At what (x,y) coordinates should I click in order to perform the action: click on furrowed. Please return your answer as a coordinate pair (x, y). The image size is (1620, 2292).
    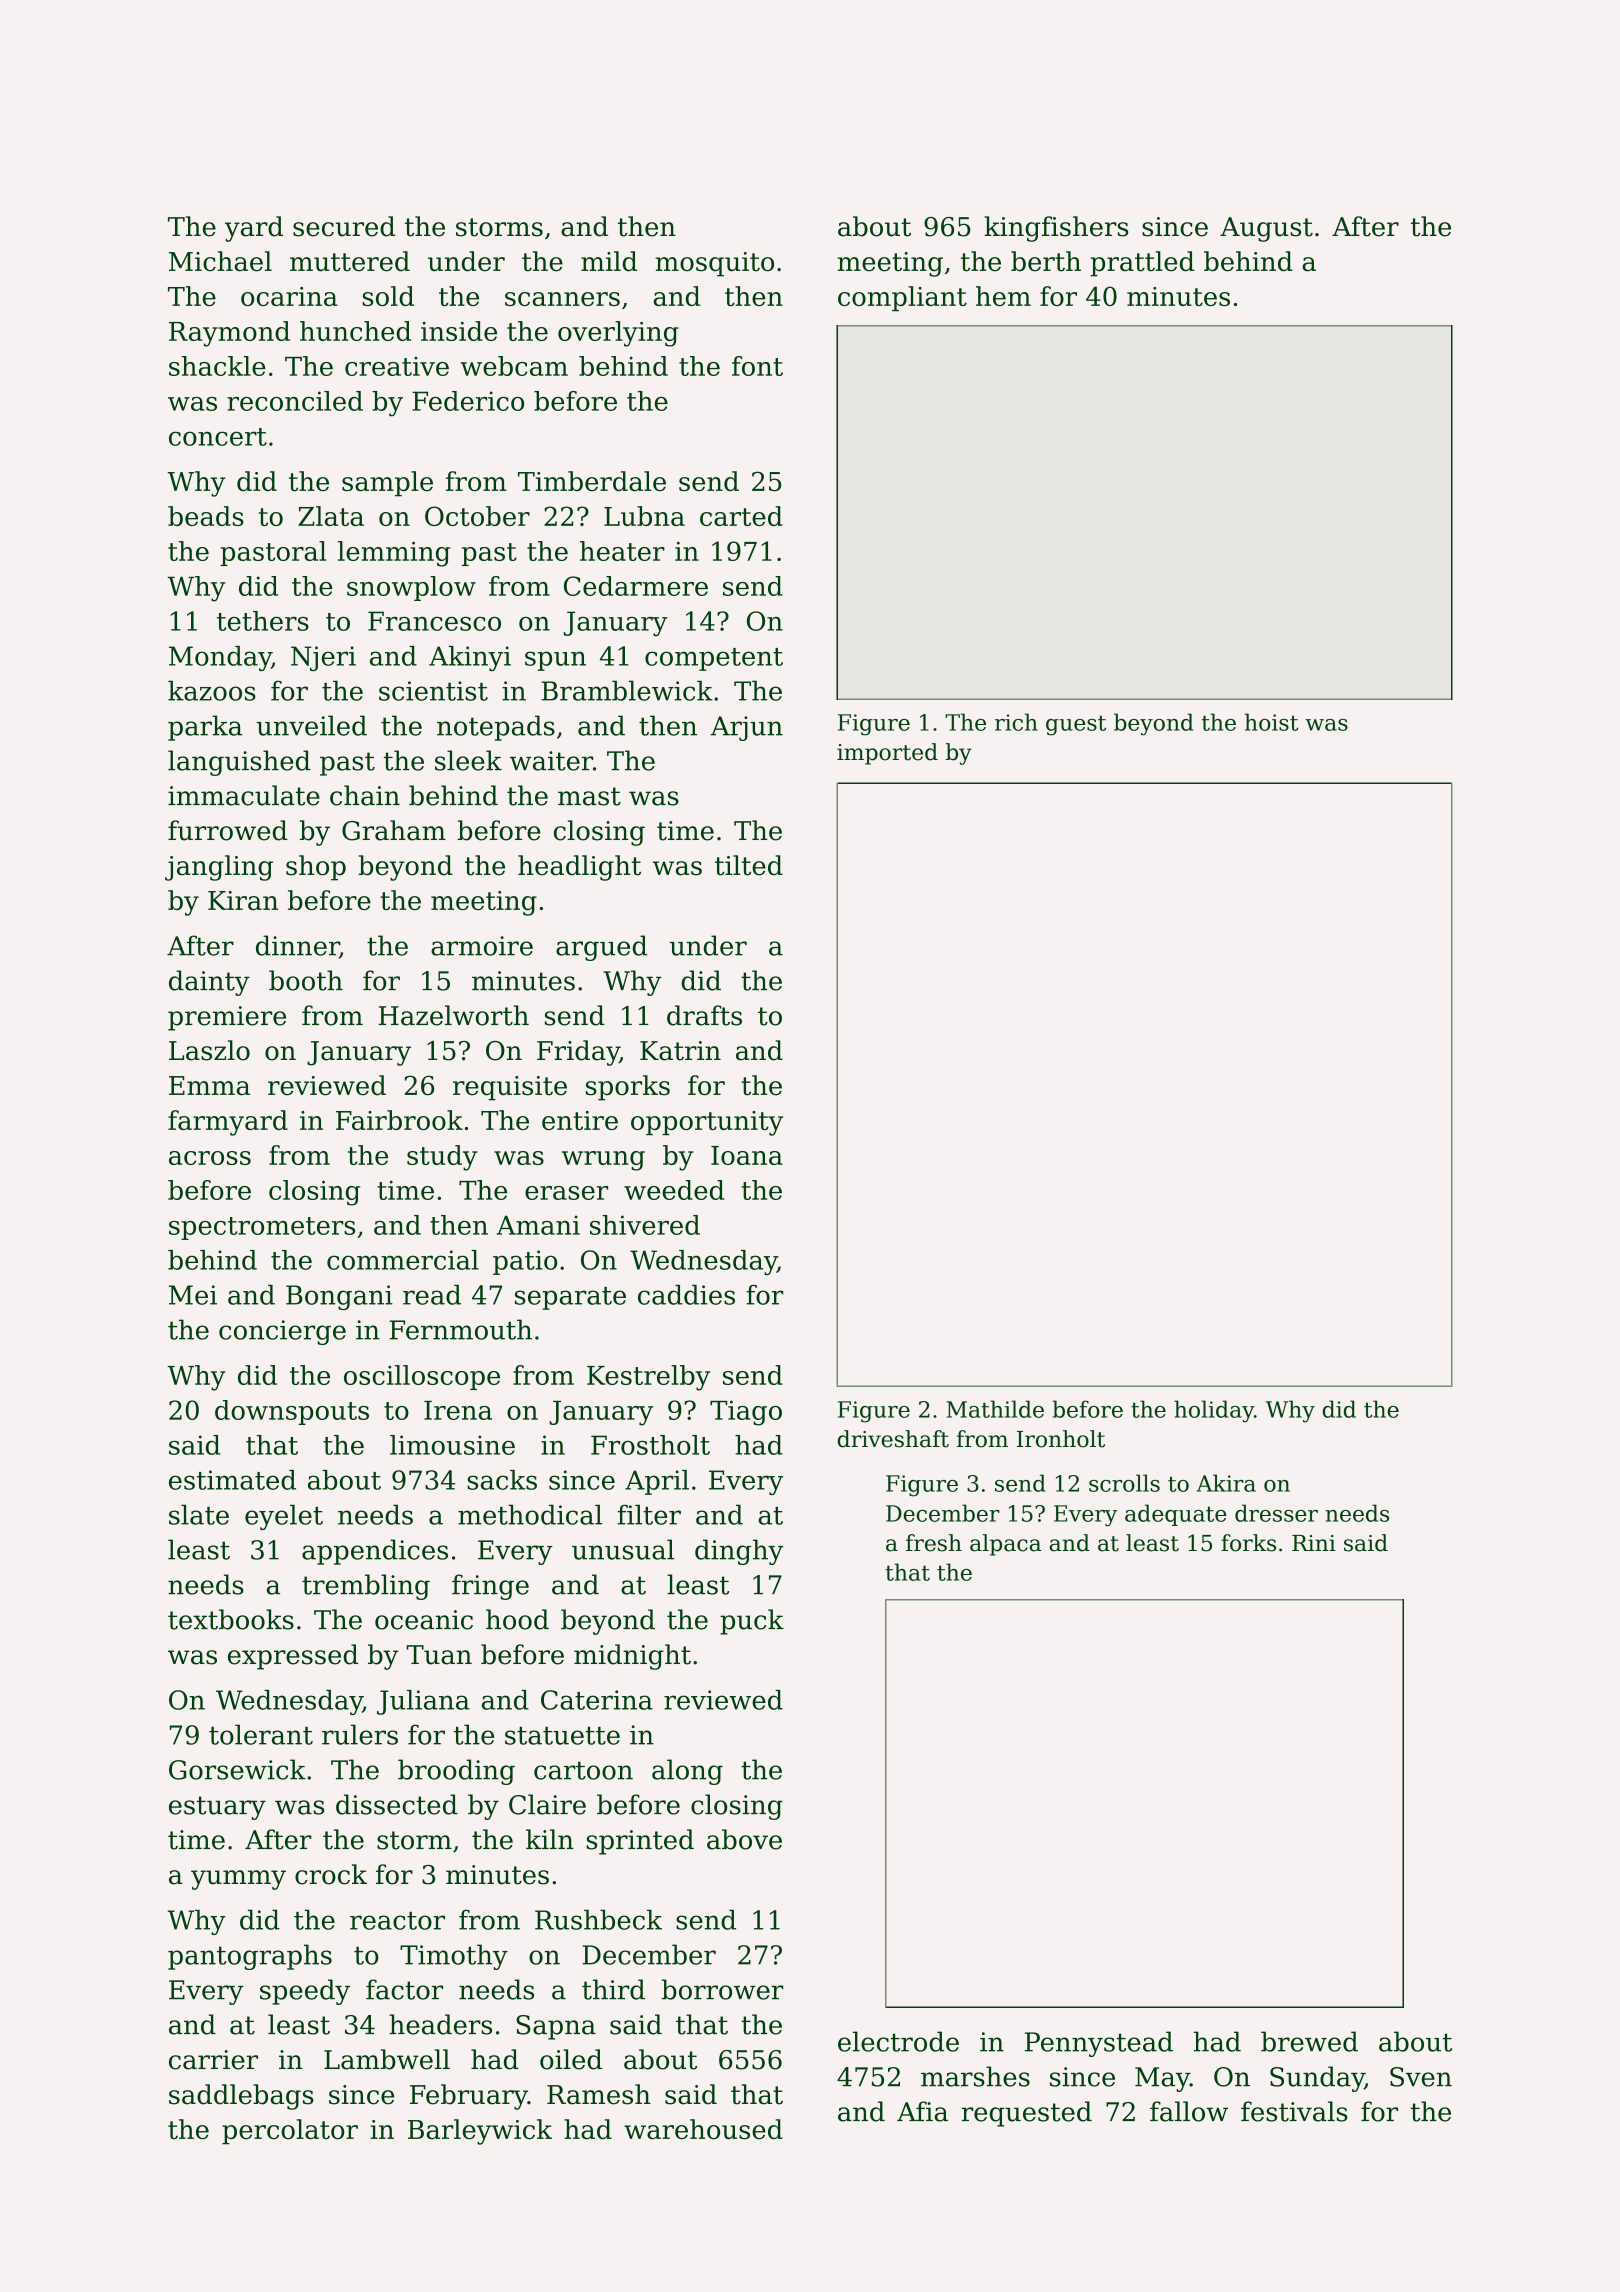
    Looking at the image, I should click on (228, 830).
